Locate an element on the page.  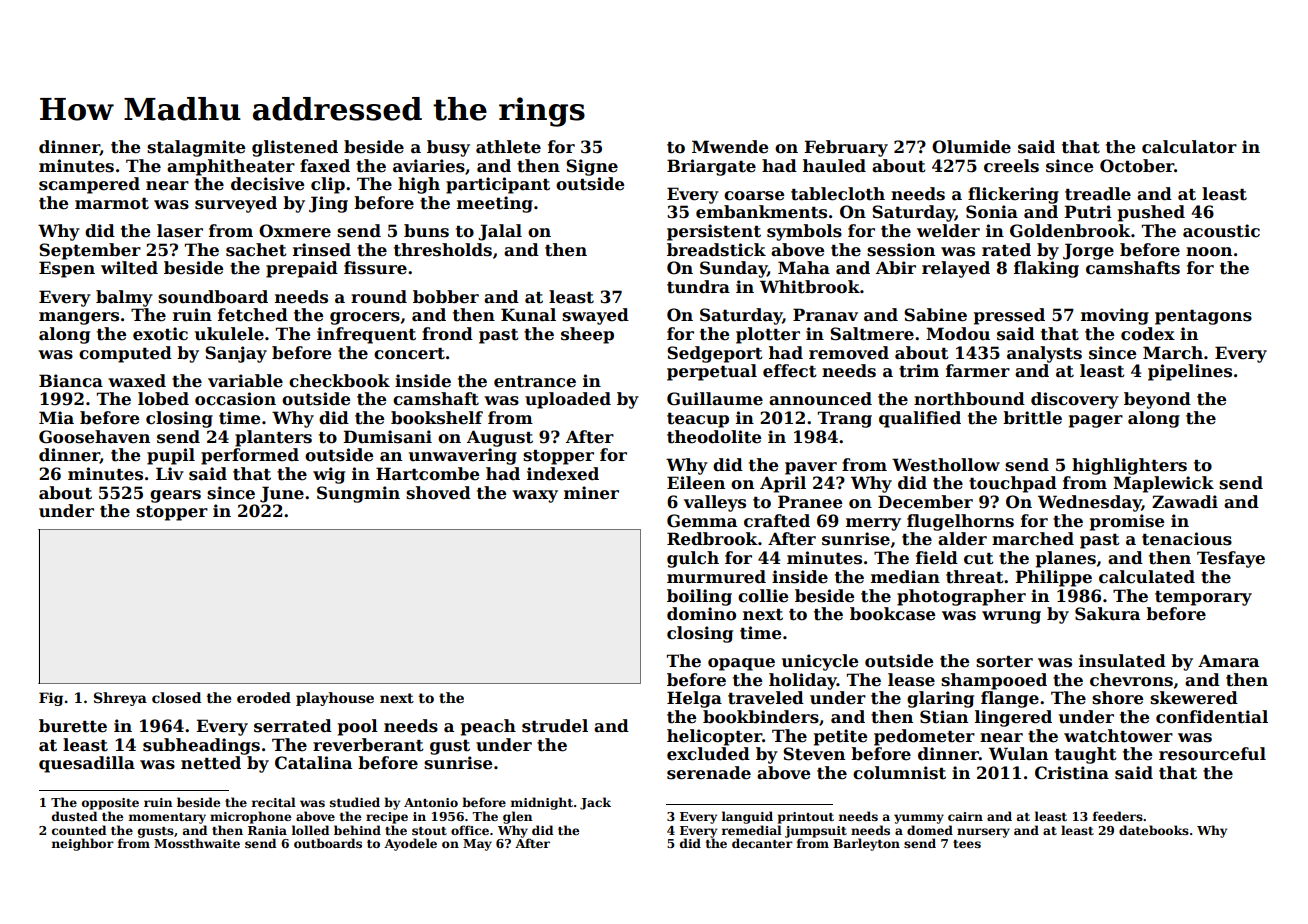
eroded is located at coordinates (264, 697).
